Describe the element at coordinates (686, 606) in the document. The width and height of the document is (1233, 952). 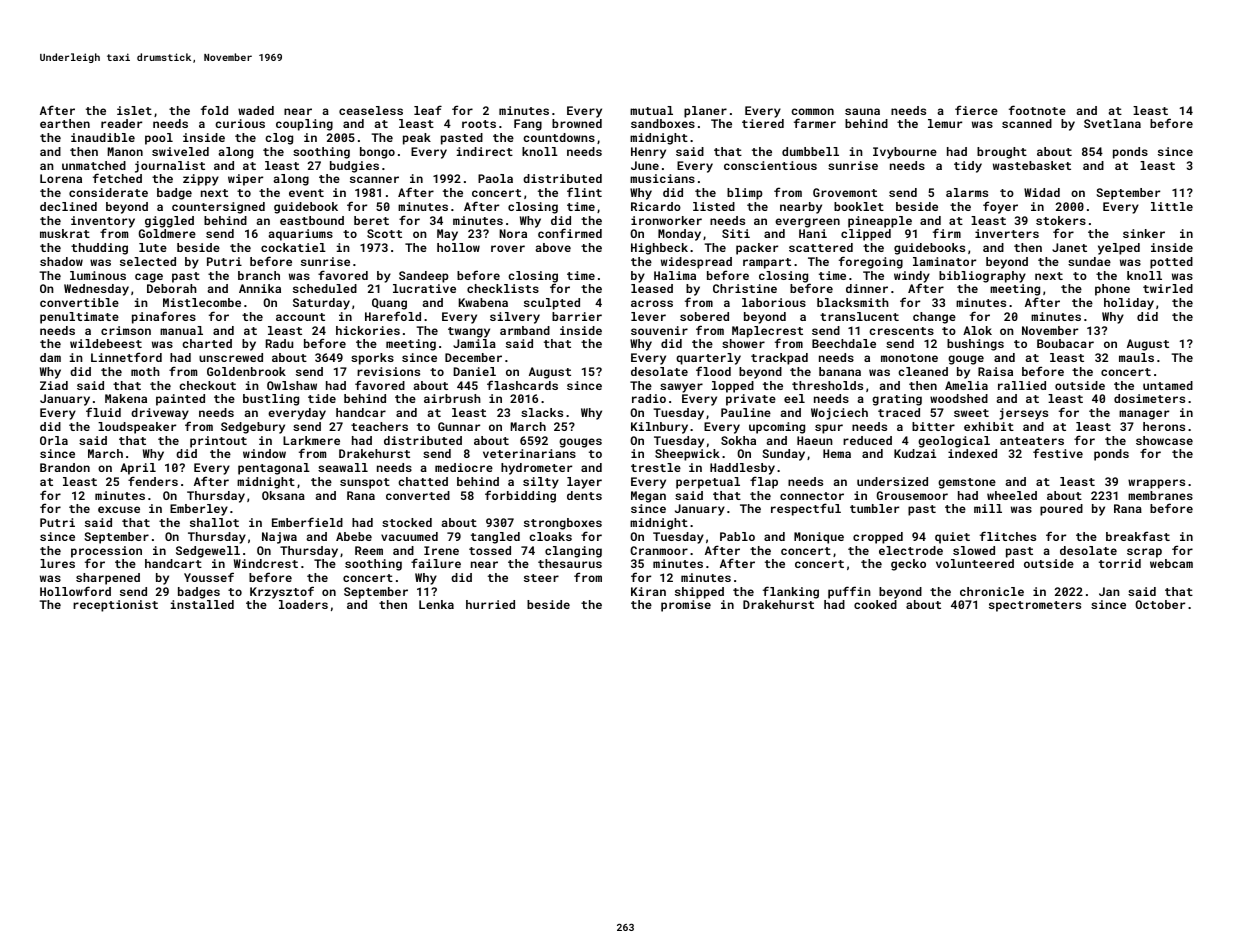
I see `promise` at that location.
